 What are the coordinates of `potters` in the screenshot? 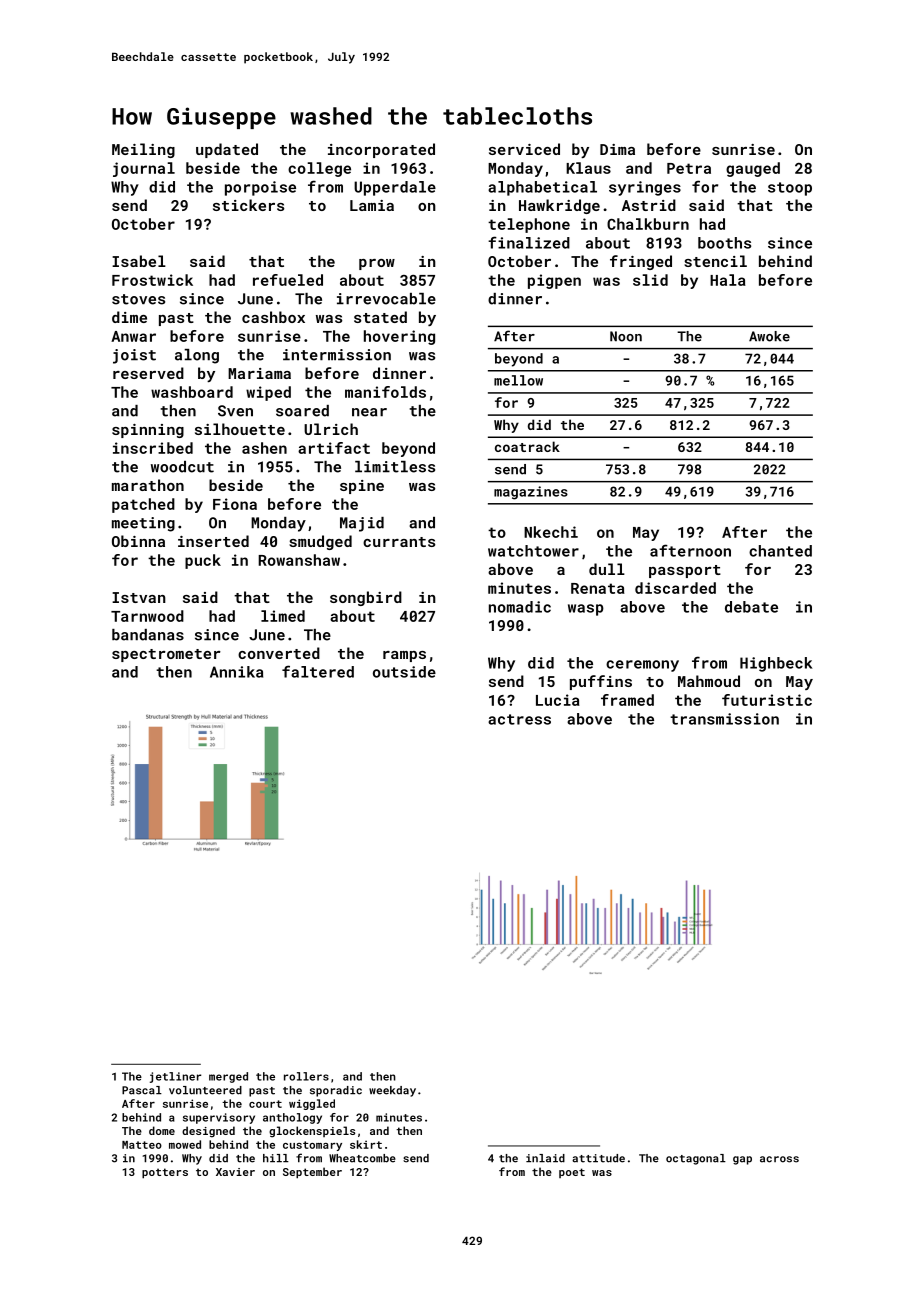 It's located at (165, 1173).
